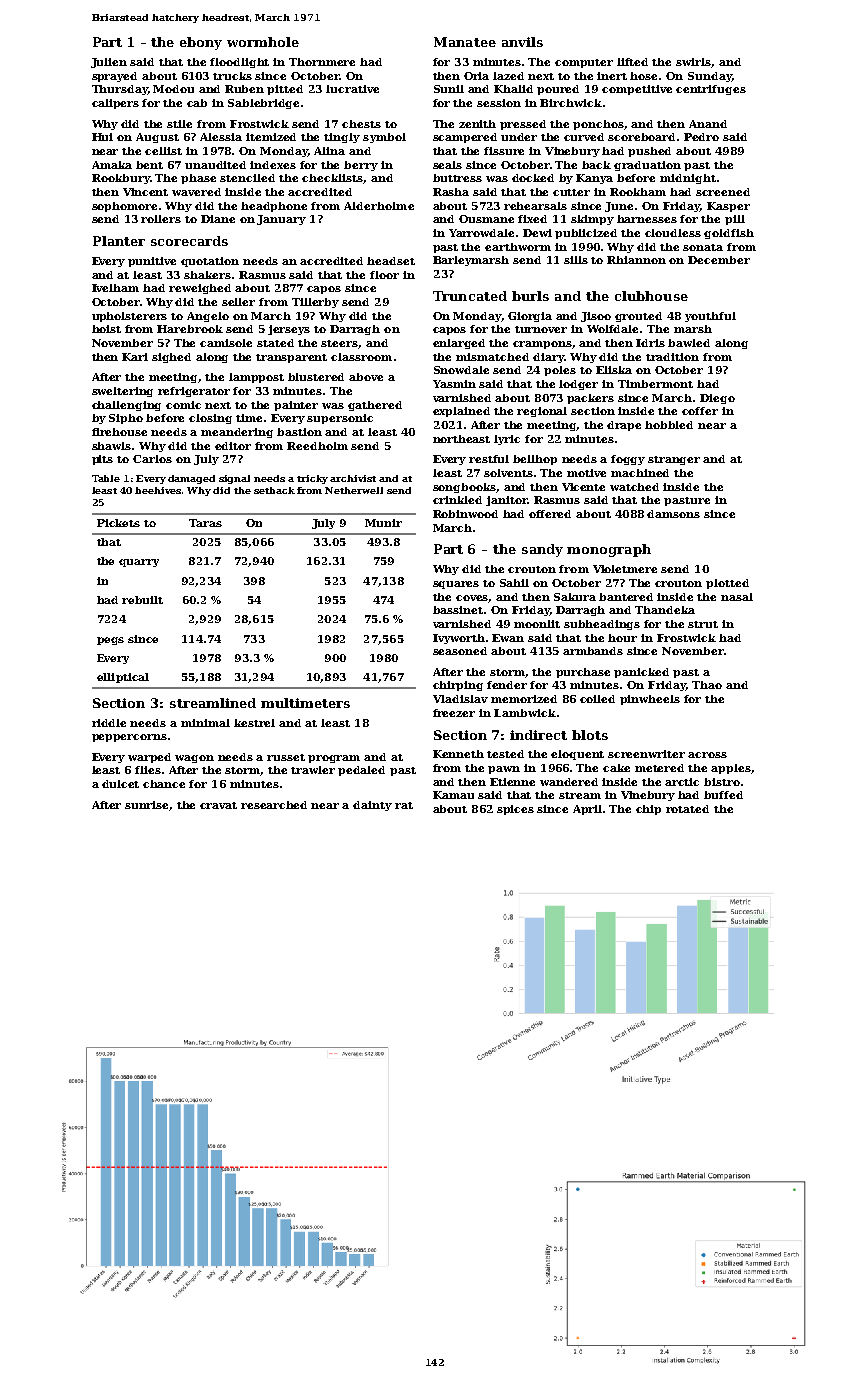  What do you see at coordinates (139, 563) in the screenshot?
I see `quarry` at bounding box center [139, 563].
